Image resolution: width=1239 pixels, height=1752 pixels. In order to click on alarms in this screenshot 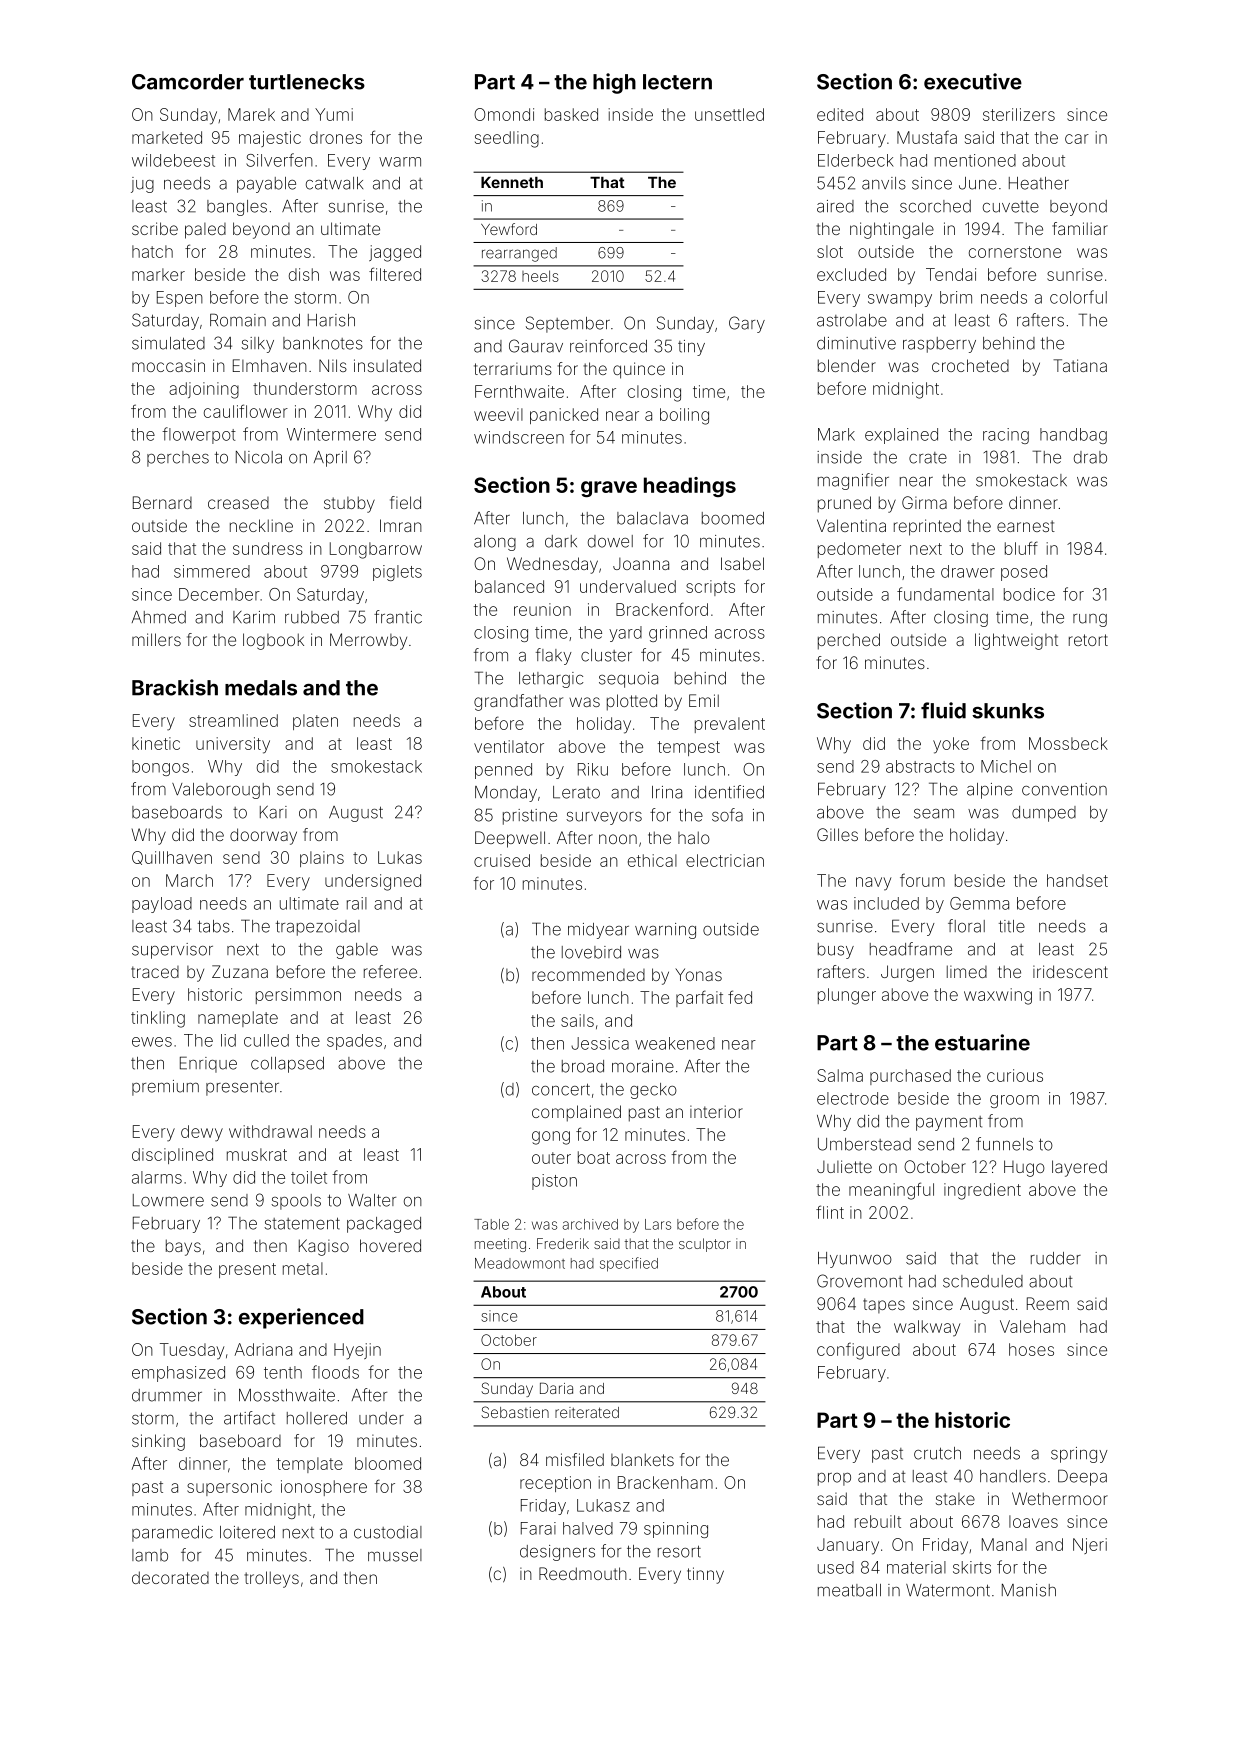, I will do `click(157, 1177)`.
